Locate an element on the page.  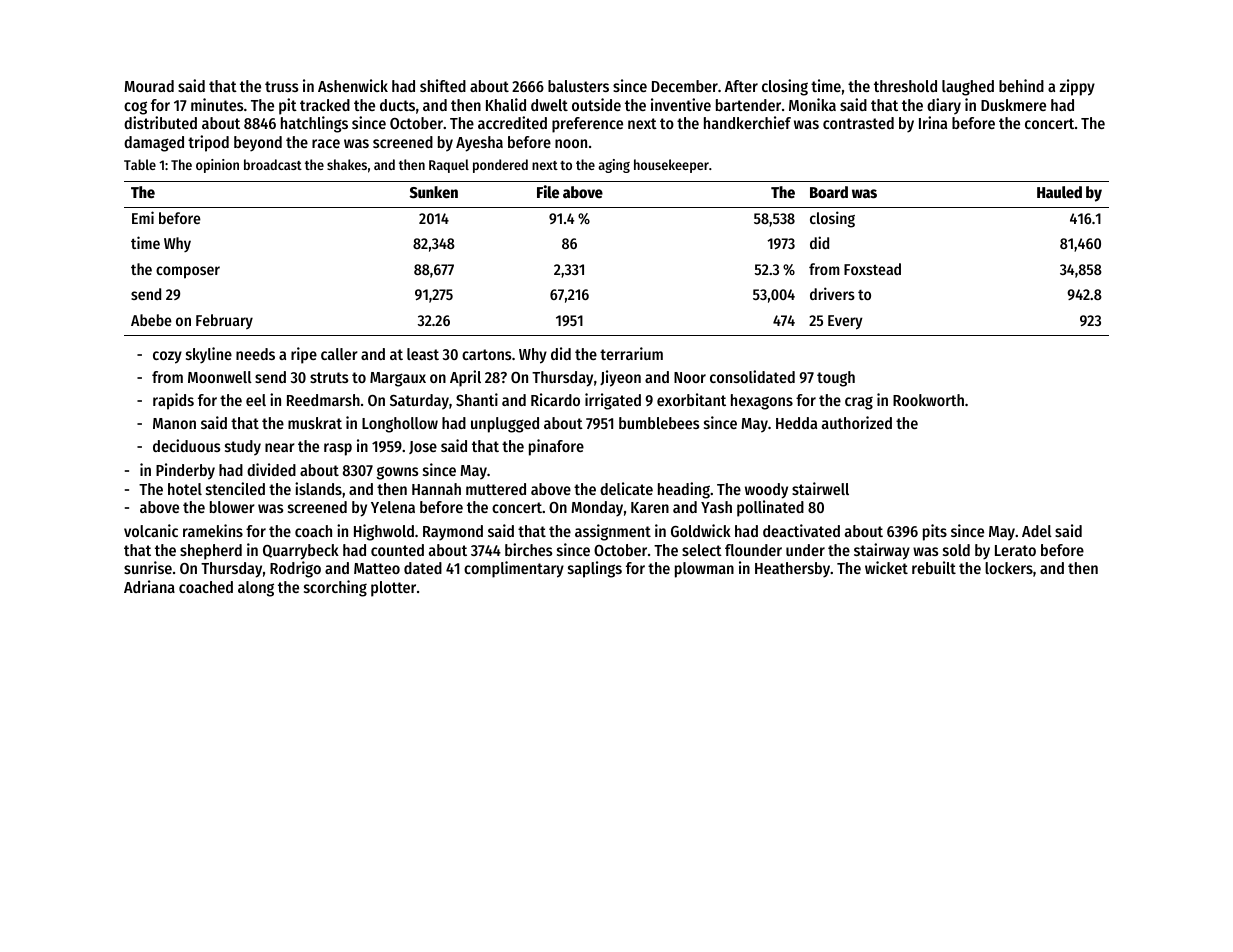
threshold is located at coordinates (905, 86).
